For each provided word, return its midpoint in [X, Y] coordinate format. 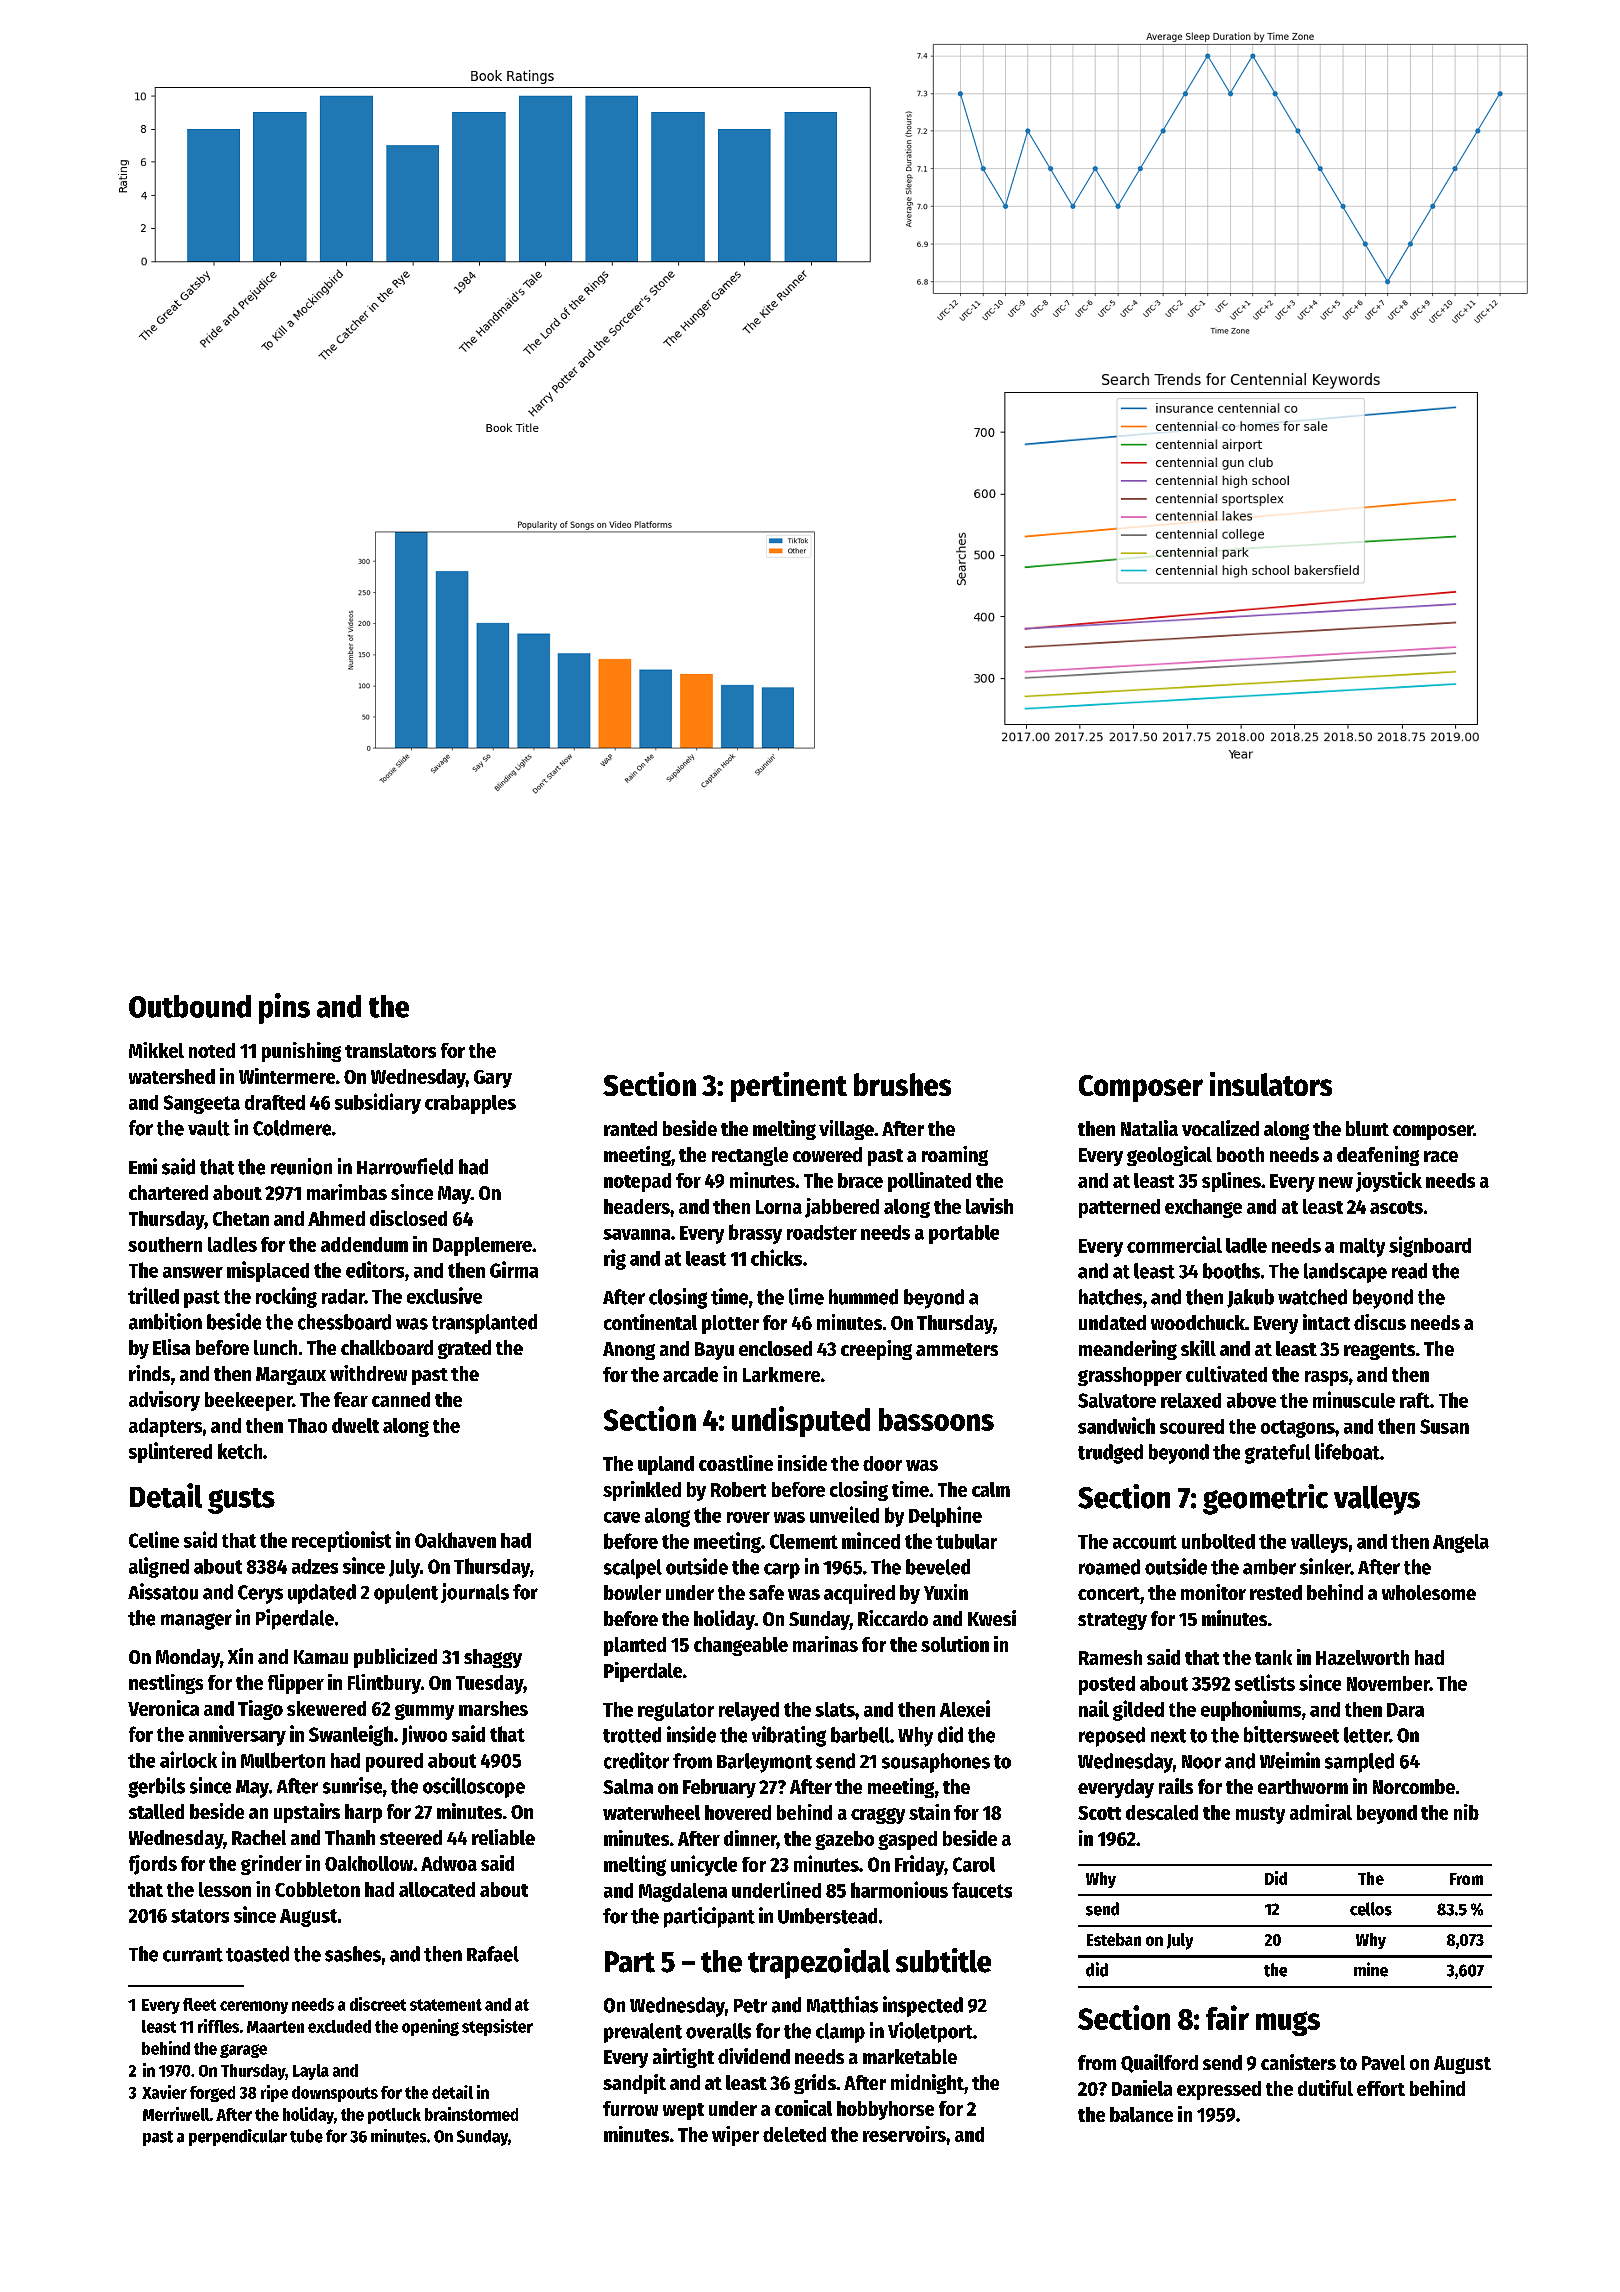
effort [1381, 2088]
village [846, 1130]
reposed [1112, 1737]
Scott [1099, 1813]
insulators [1271, 1084]
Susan [1444, 1426]
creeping [876, 1350]
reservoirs [904, 2134]
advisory [164, 1401]
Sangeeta [202, 1104]
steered [411, 1837]
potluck [394, 2116]
